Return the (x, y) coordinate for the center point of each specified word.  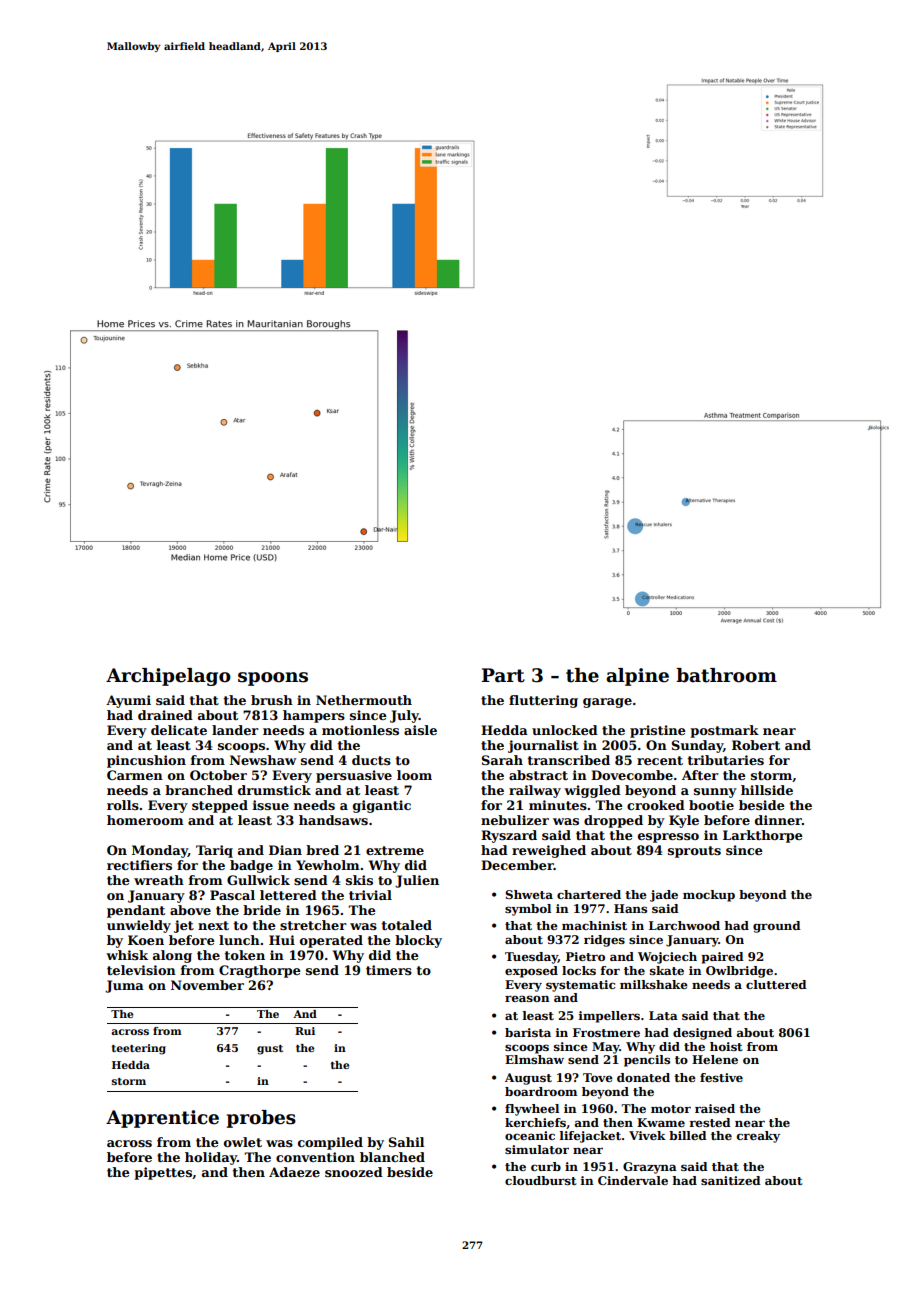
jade (664, 896)
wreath (159, 880)
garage (607, 703)
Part (503, 675)
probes (261, 1119)
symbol (528, 910)
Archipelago (168, 677)
